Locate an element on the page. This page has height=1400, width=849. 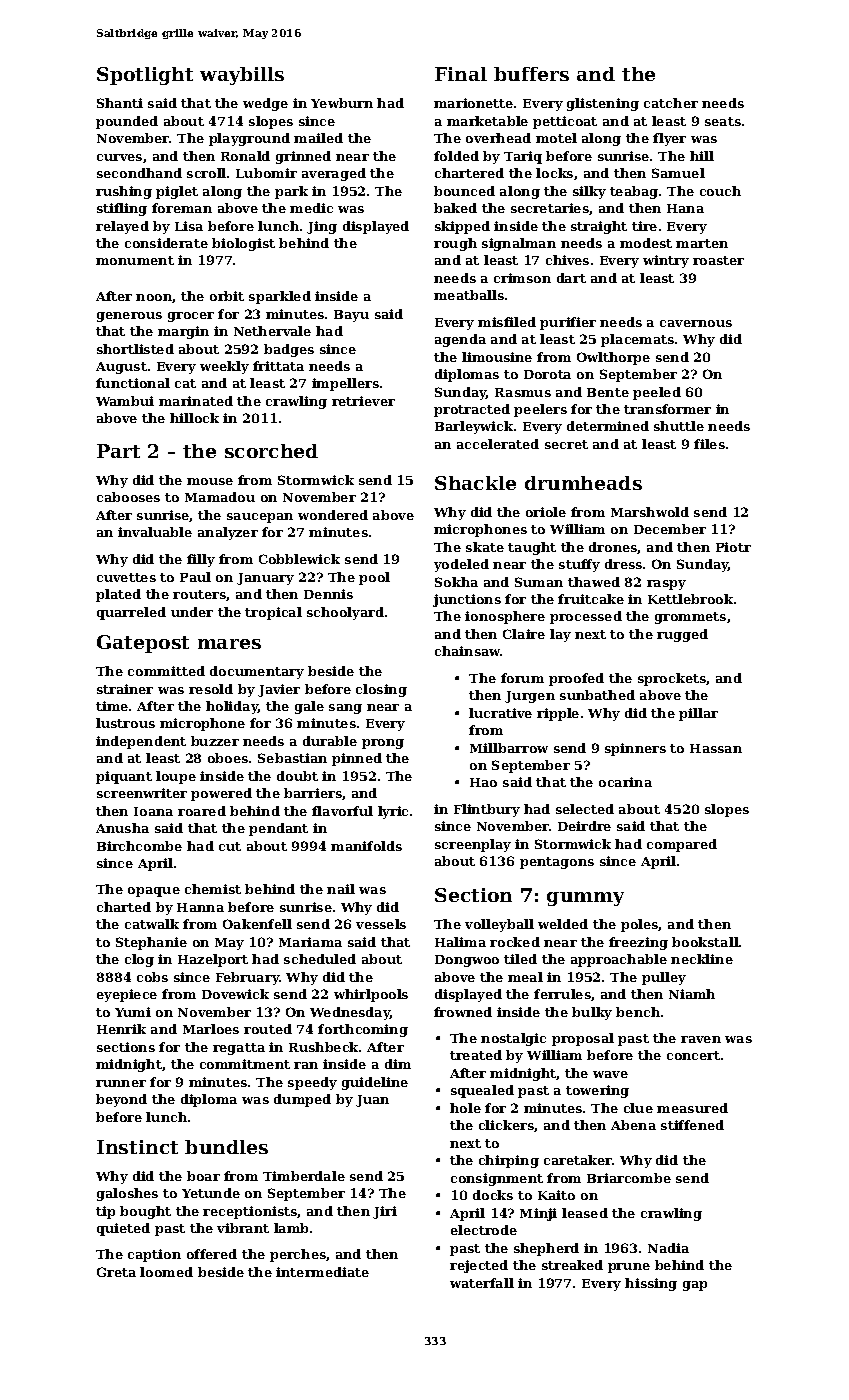
gap is located at coordinates (695, 1286).
